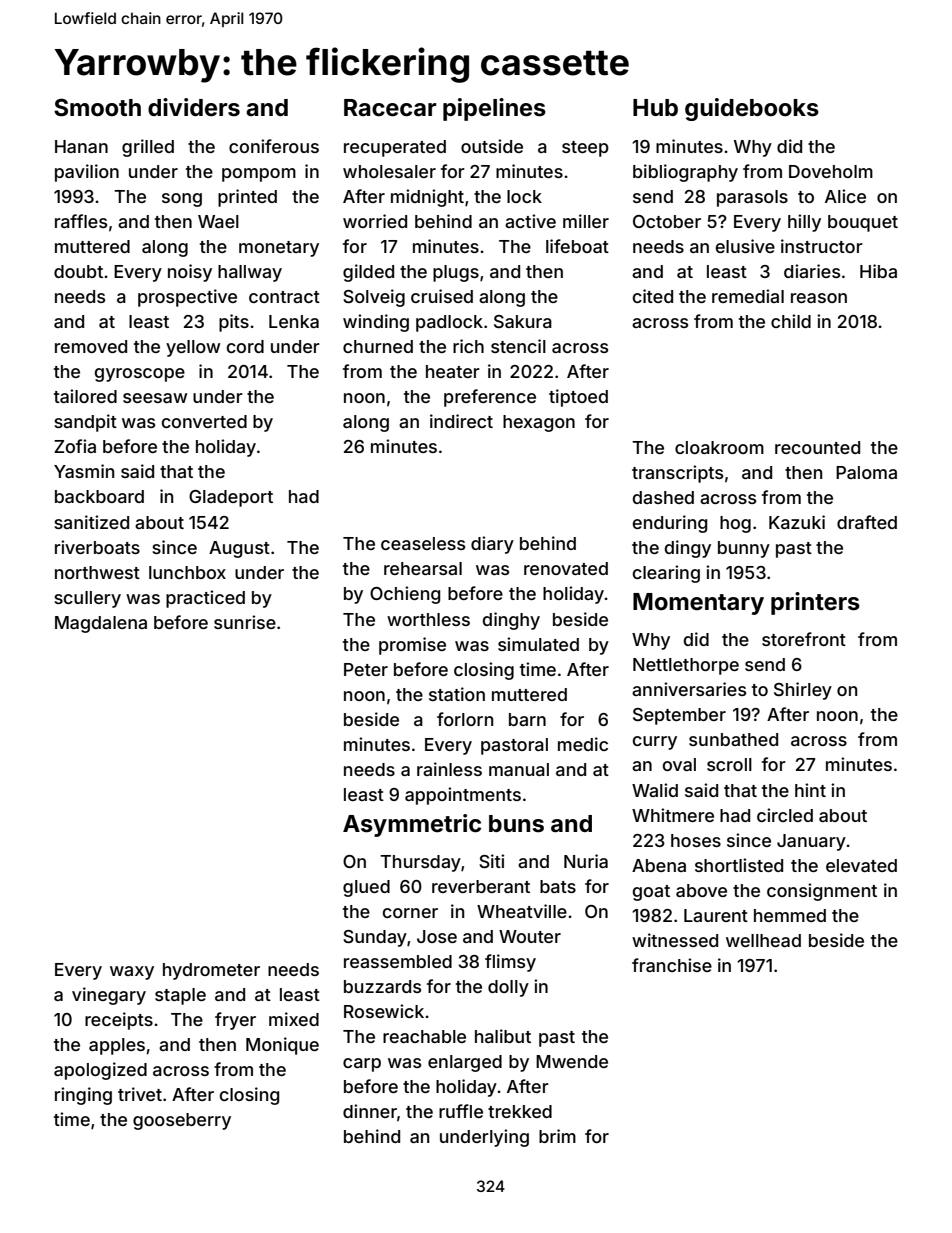 The image size is (952, 1233). What do you see at coordinates (461, 1111) in the screenshot?
I see `ruffle` at bounding box center [461, 1111].
